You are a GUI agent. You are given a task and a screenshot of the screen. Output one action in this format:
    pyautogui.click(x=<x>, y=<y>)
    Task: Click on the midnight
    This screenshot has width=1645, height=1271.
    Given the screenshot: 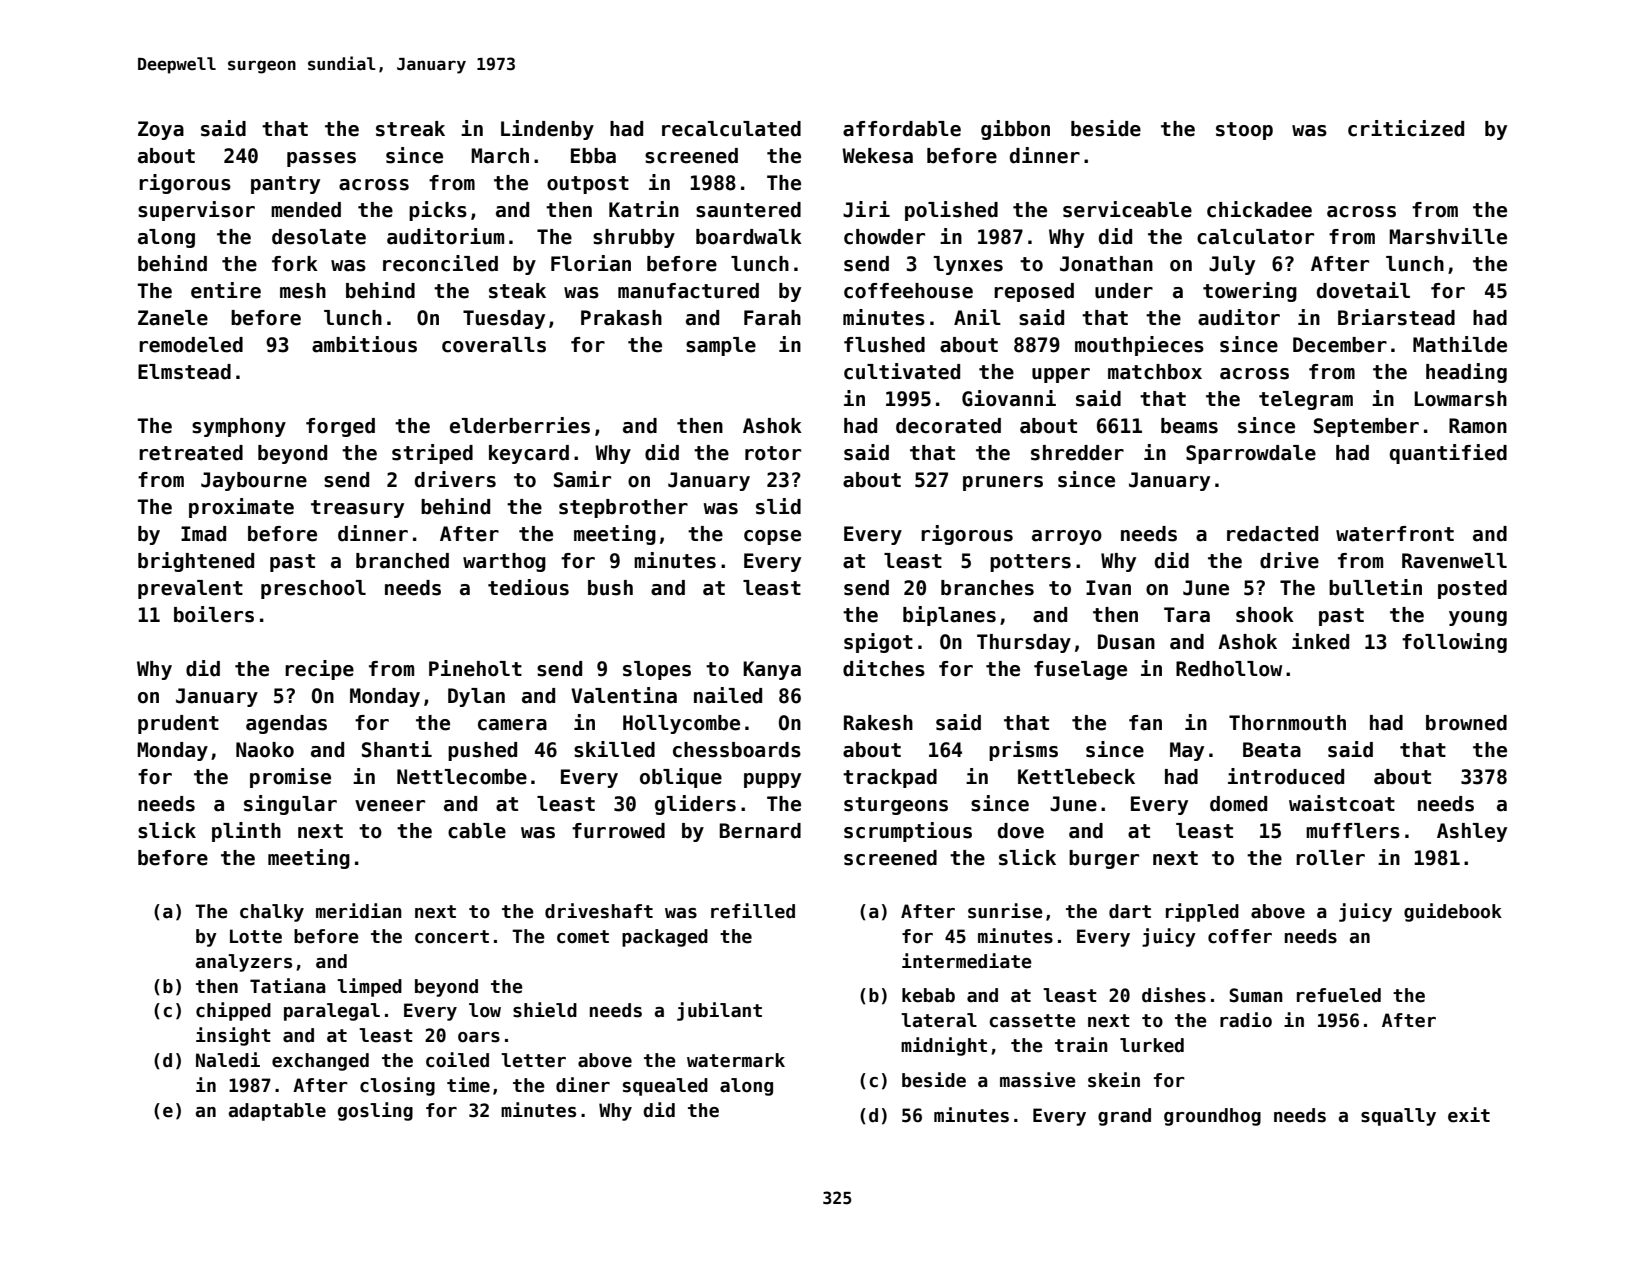 What is the action you would take?
    pyautogui.click(x=944, y=1046)
